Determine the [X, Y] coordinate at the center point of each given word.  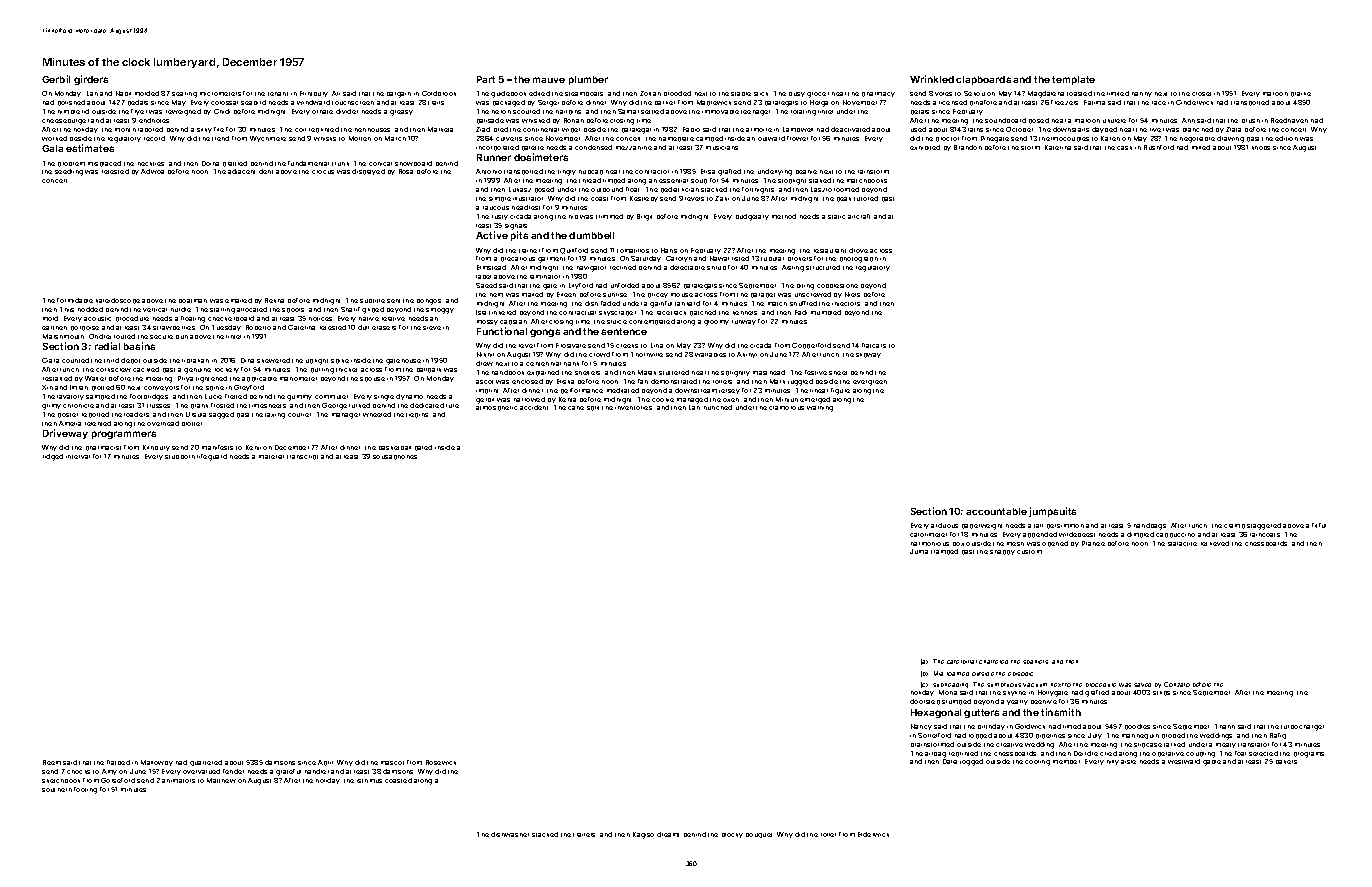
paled [423, 448]
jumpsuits [1052, 512]
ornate [322, 112]
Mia [938, 673]
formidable [75, 300]
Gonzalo [1177, 684]
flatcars [874, 345]
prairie [1301, 94]
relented [98, 423]
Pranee [1093, 543]
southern [57, 790]
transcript [302, 457]
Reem [52, 762]
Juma [919, 551]
